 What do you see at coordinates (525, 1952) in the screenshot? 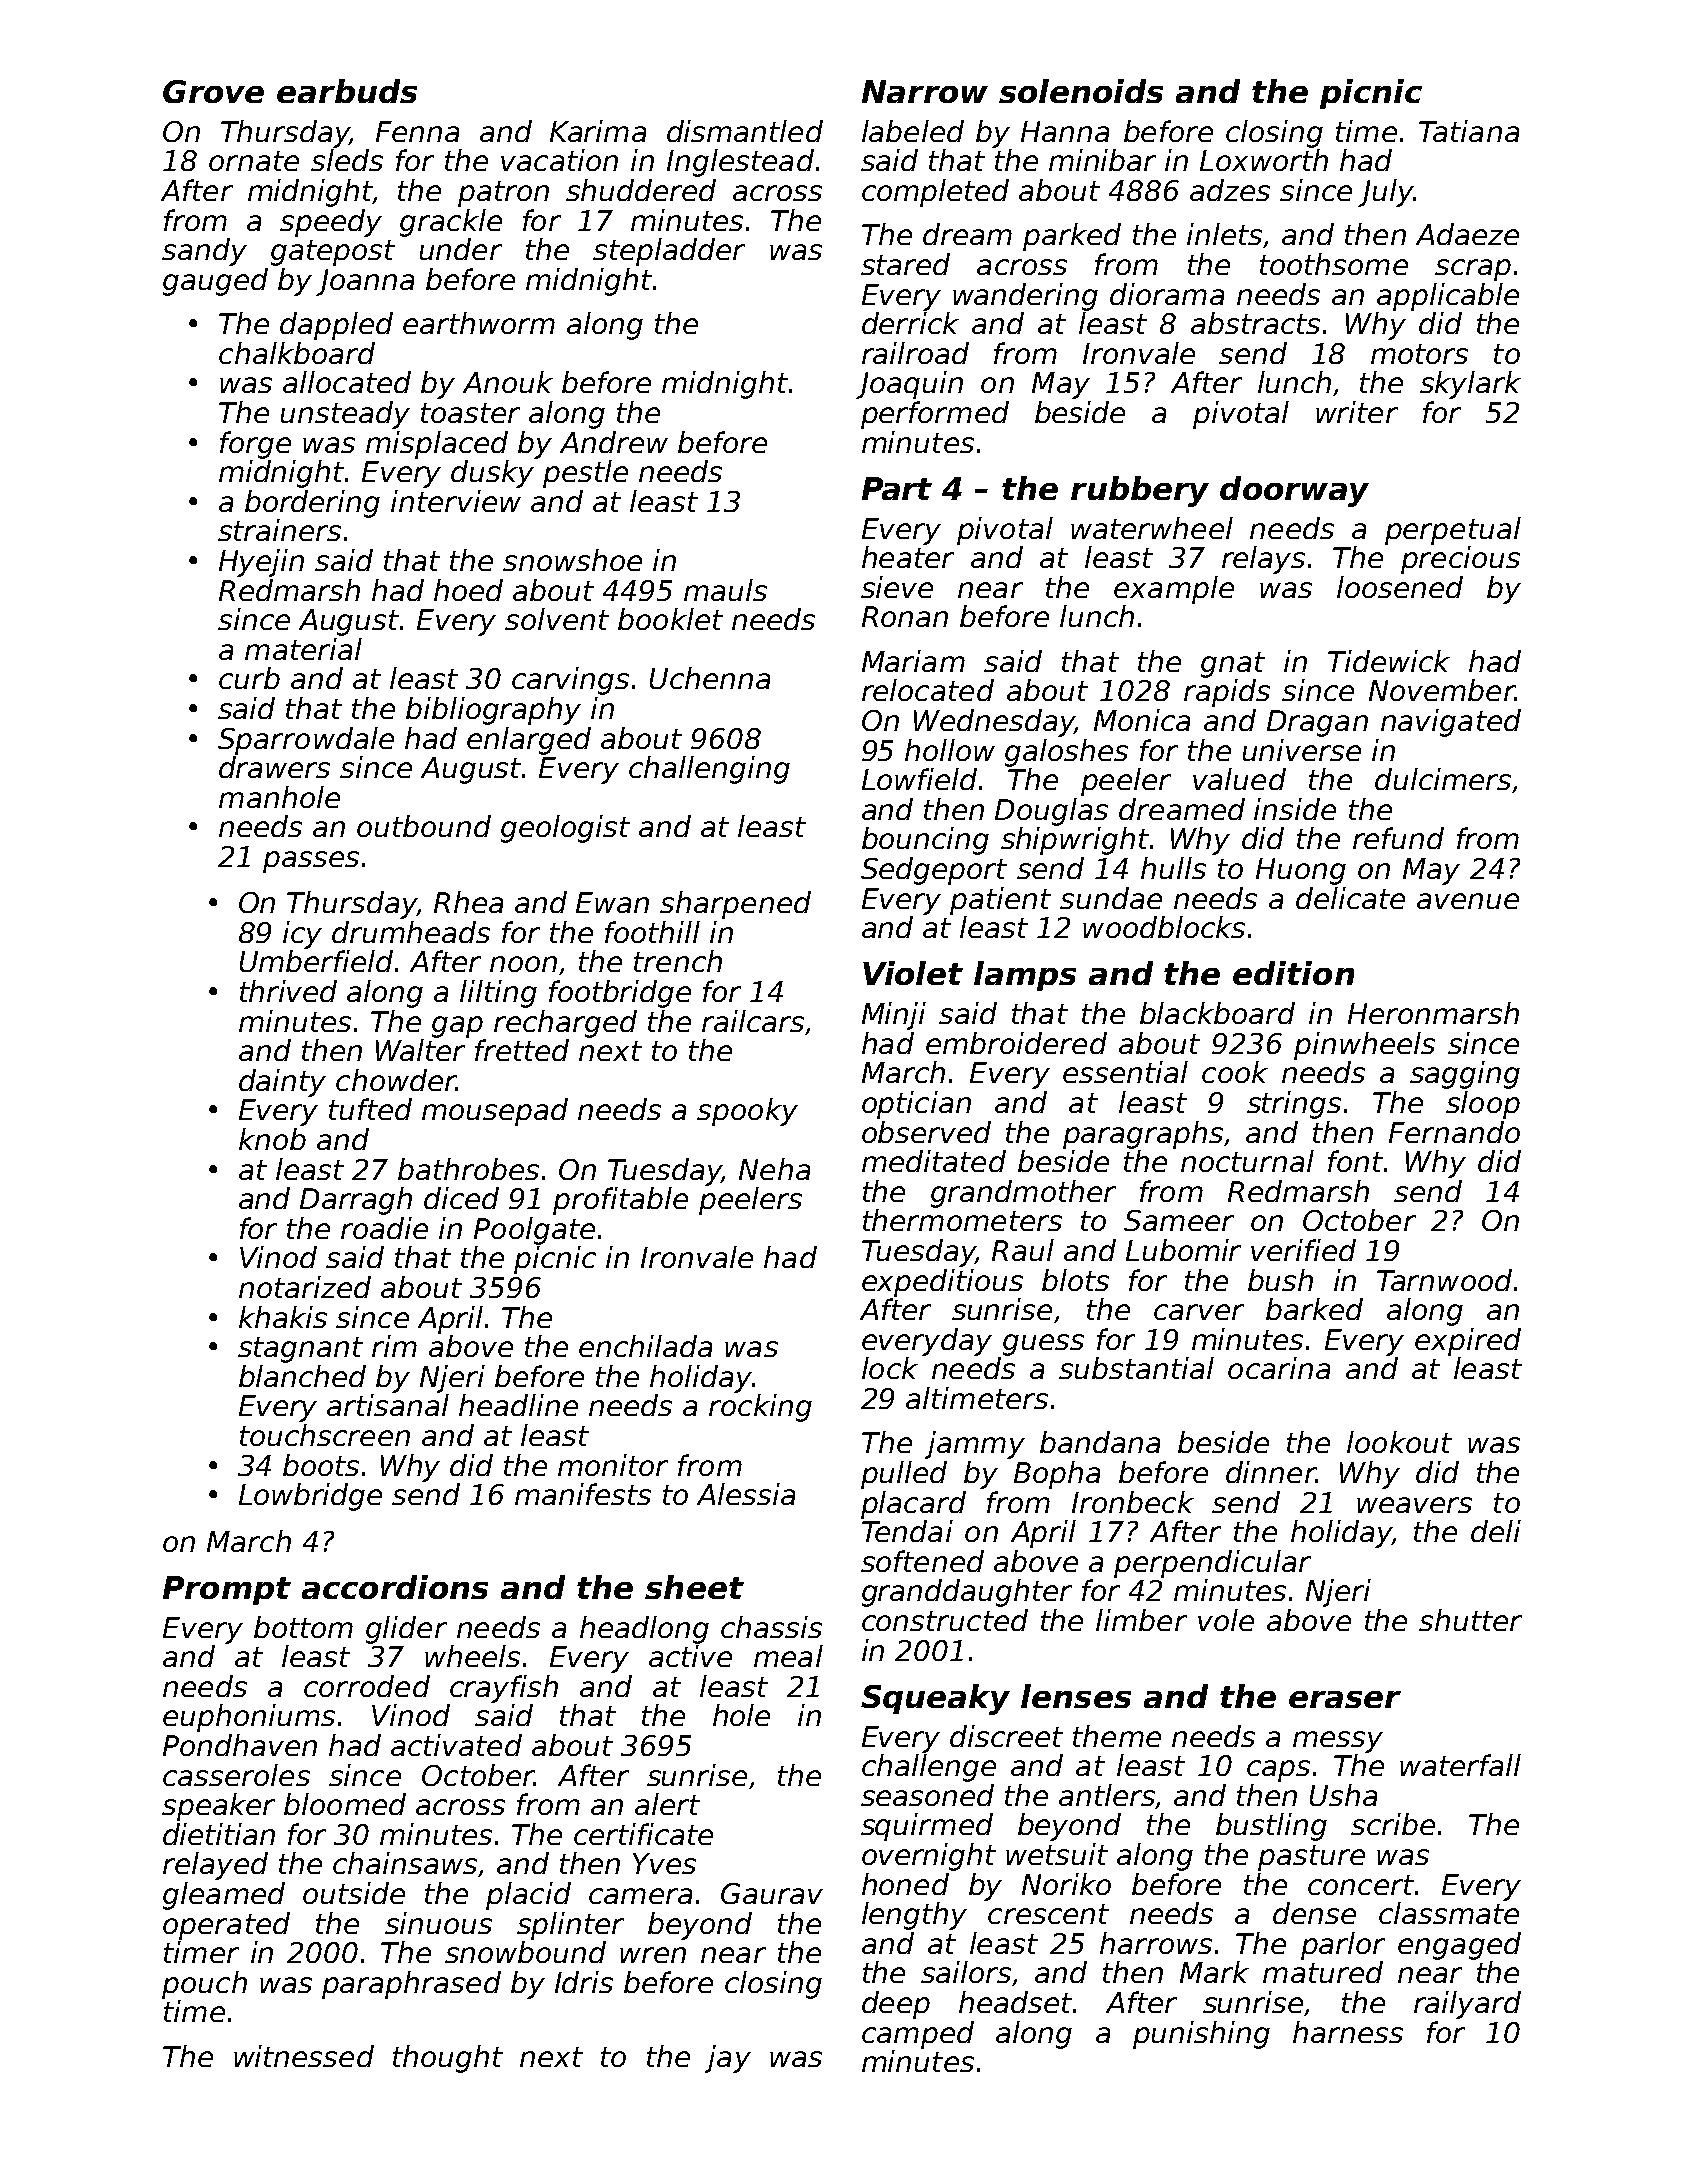
I see `snowbound` at bounding box center [525, 1952].
